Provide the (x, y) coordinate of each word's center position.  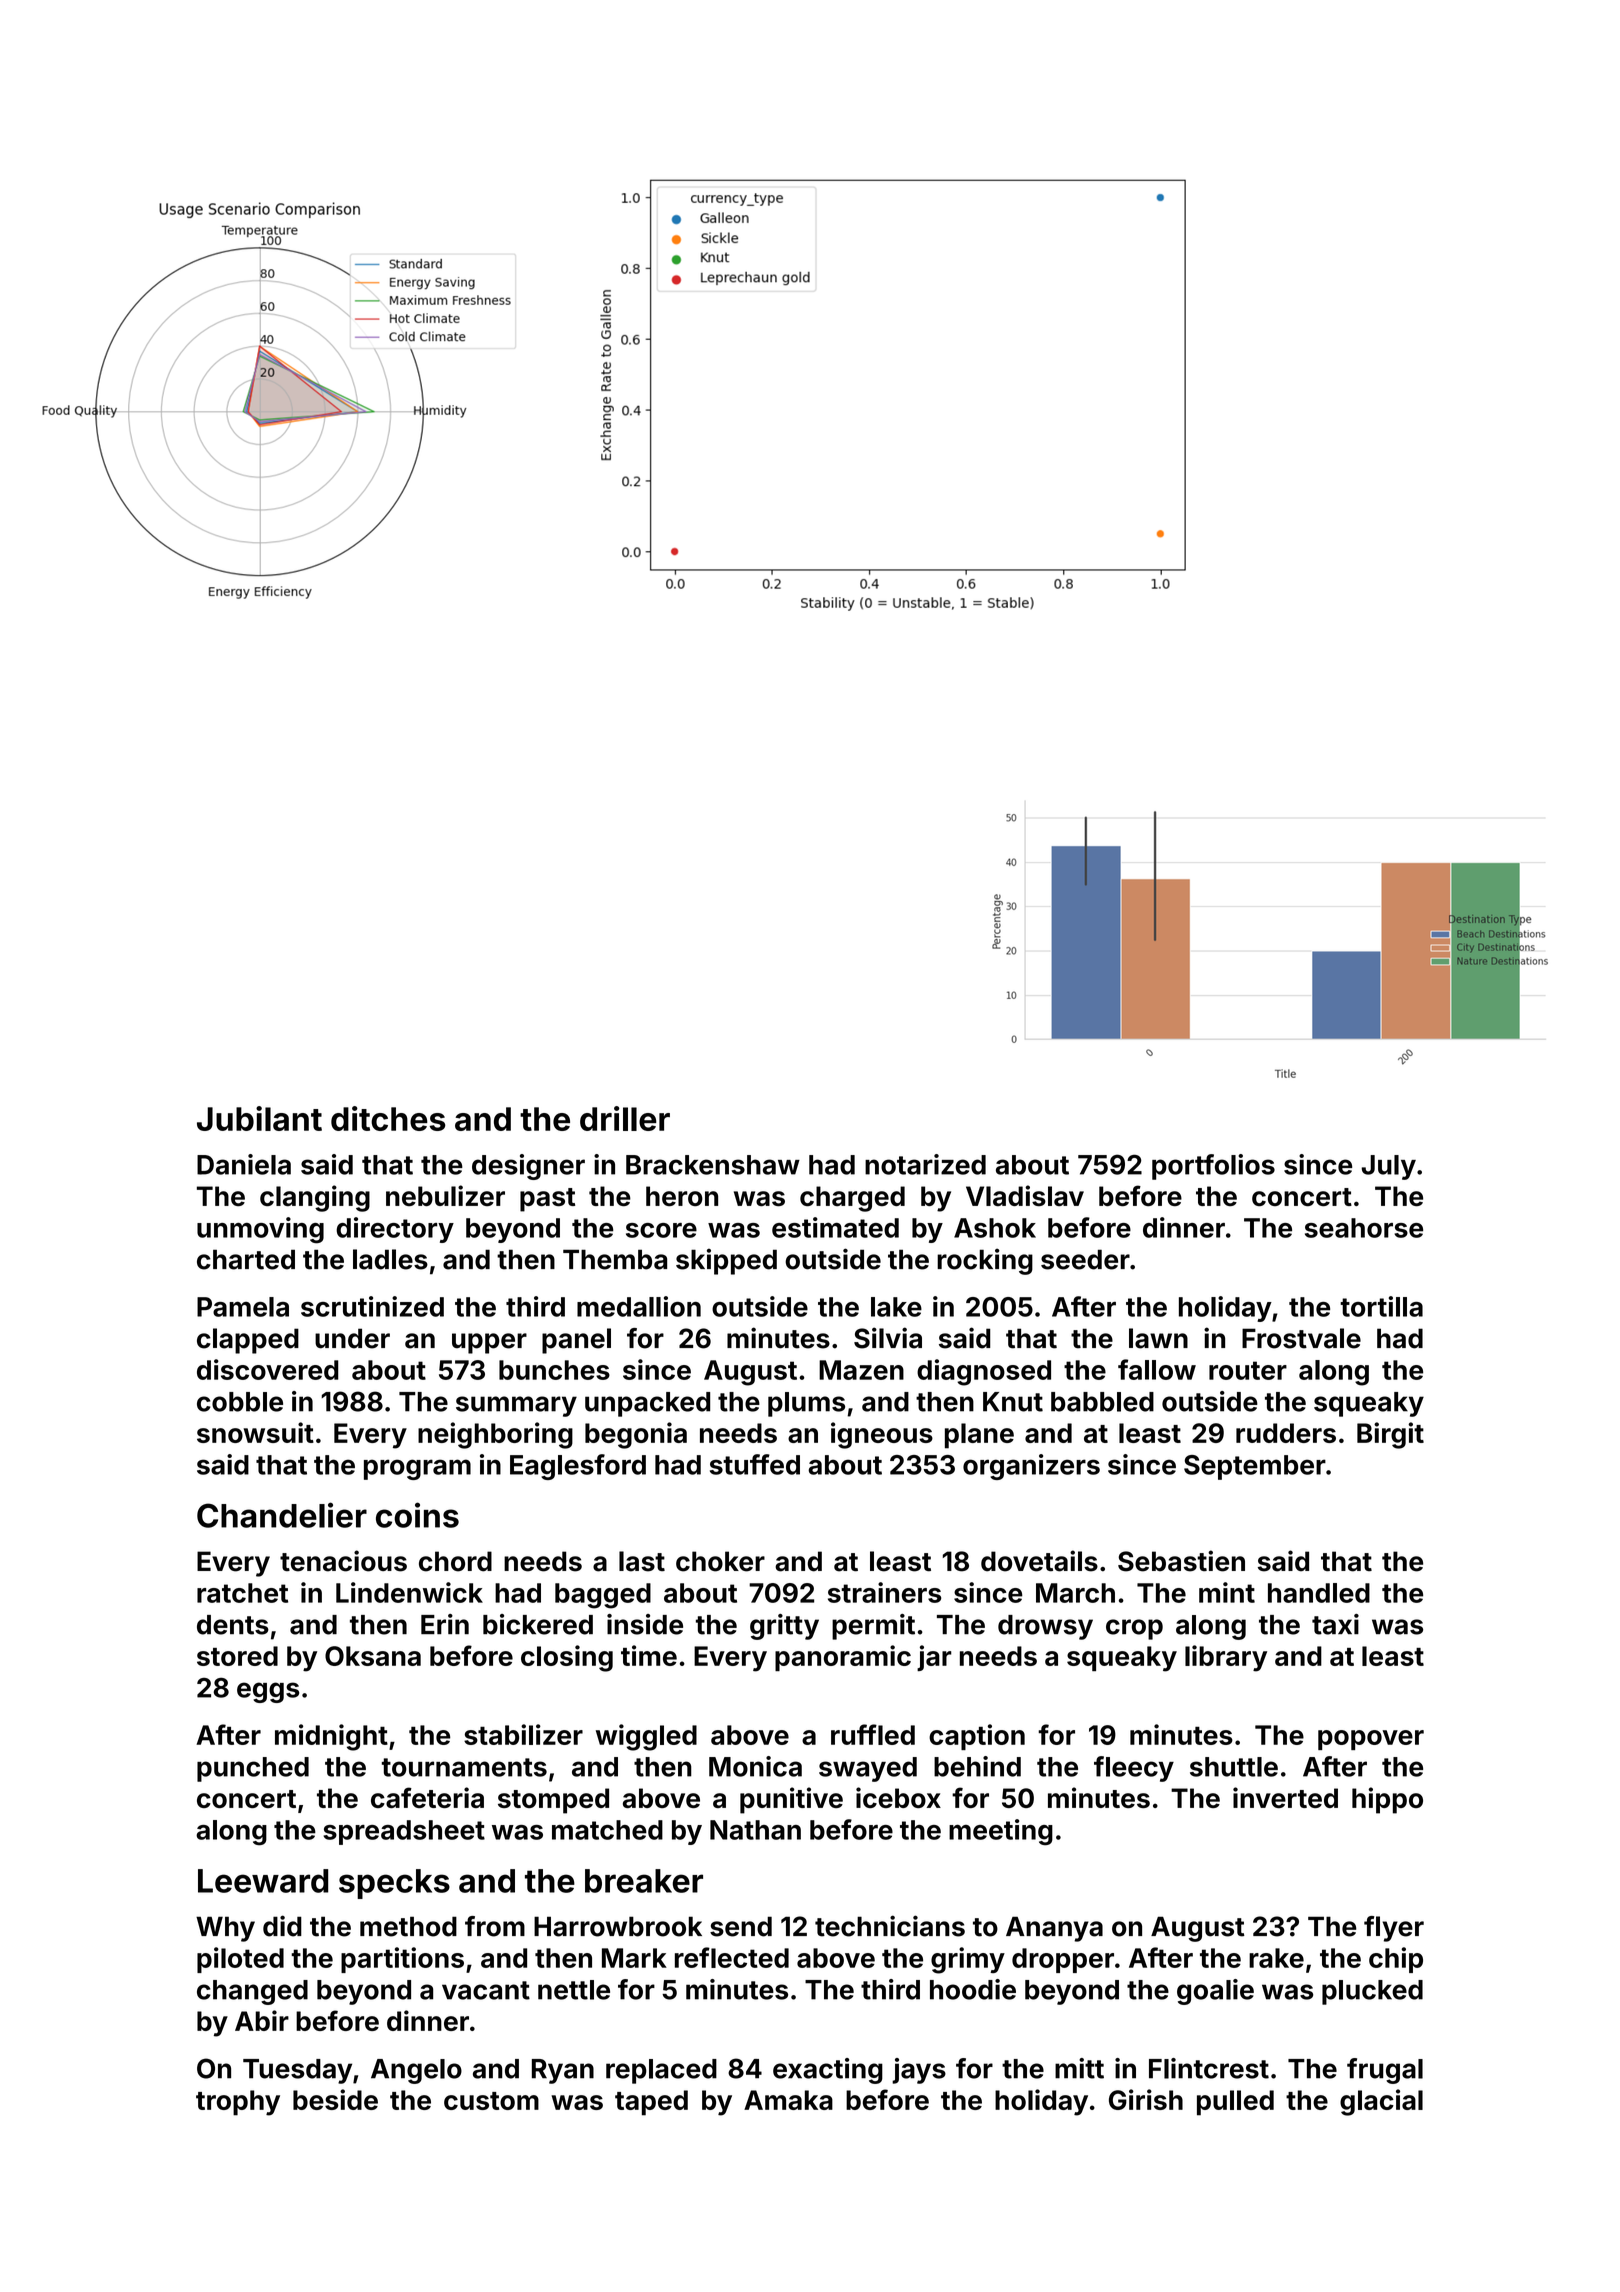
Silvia (888, 1338)
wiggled (646, 1737)
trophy (238, 2103)
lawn (1158, 1338)
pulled (1235, 2103)
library (1226, 1658)
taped (651, 2103)
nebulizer (445, 1195)
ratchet (242, 1593)
